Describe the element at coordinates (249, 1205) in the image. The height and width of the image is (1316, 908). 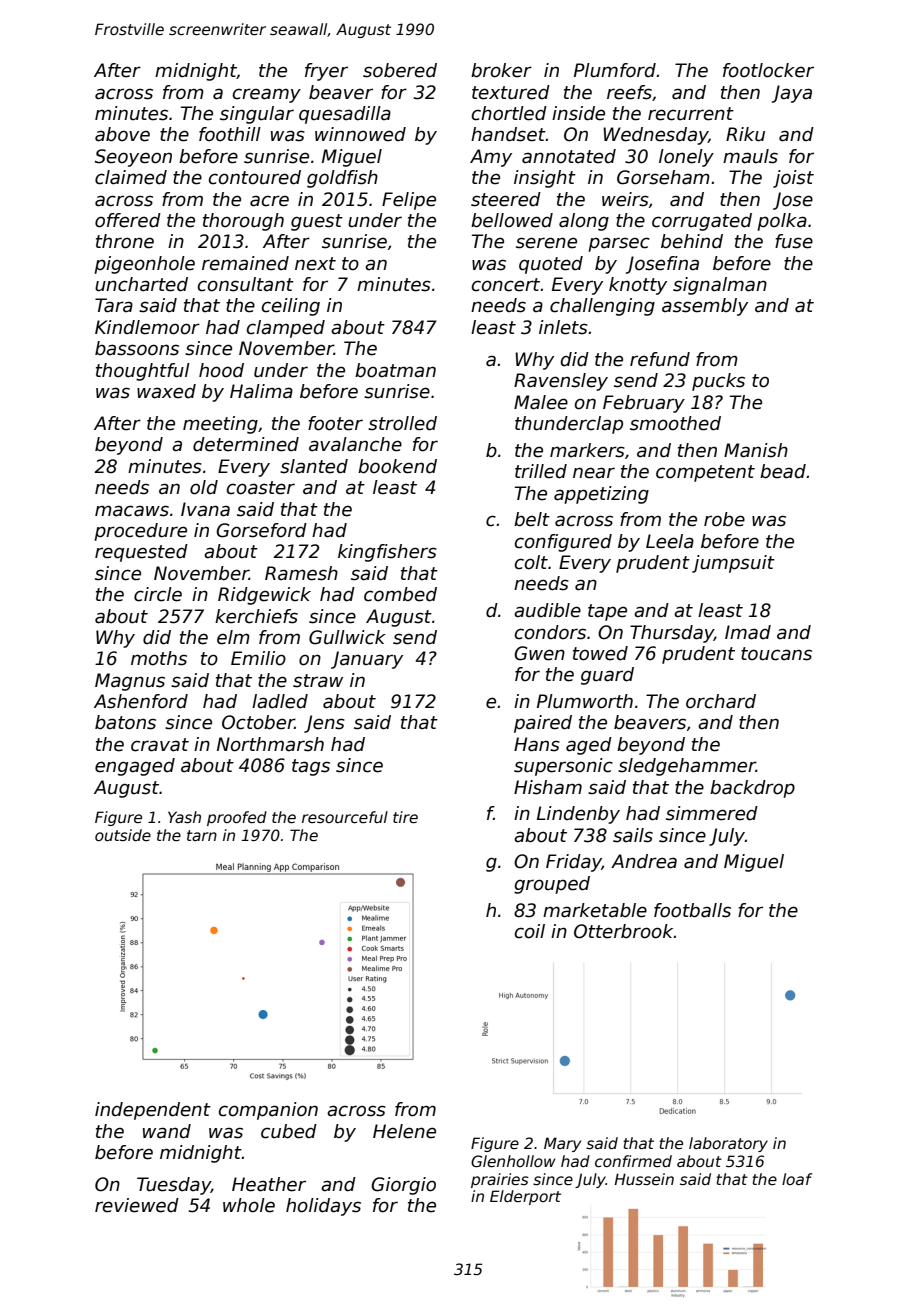
I see `whole` at that location.
